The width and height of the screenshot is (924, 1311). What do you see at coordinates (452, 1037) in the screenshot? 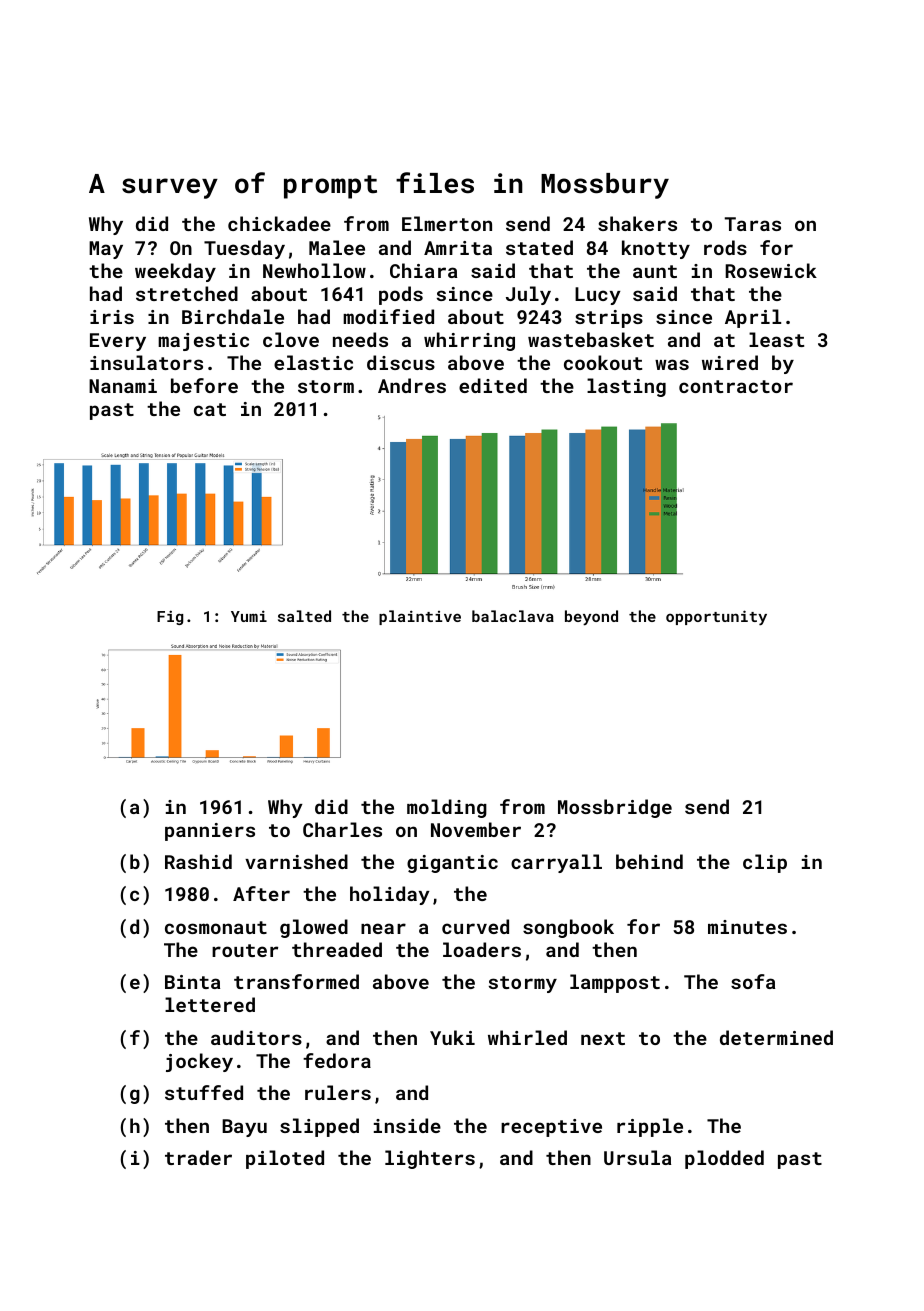
I see `Yuki` at bounding box center [452, 1037].
